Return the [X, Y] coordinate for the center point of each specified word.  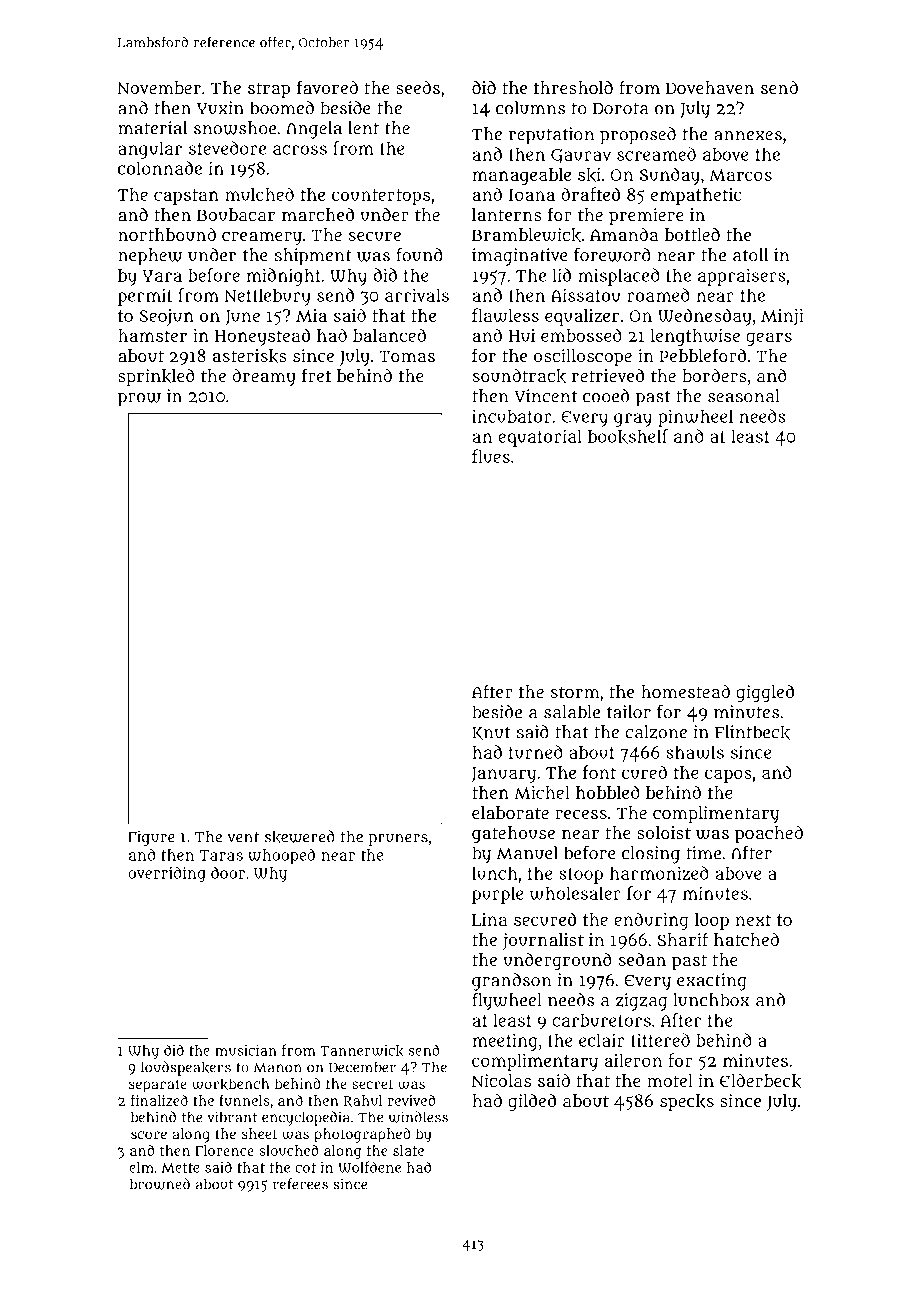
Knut [491, 733]
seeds [418, 87]
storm [575, 692]
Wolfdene [369, 1167]
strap [269, 90]
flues [491, 456]
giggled [765, 694]
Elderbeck [760, 1081]
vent [243, 837]
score [149, 1135]
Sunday [670, 176]
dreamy [264, 377]
